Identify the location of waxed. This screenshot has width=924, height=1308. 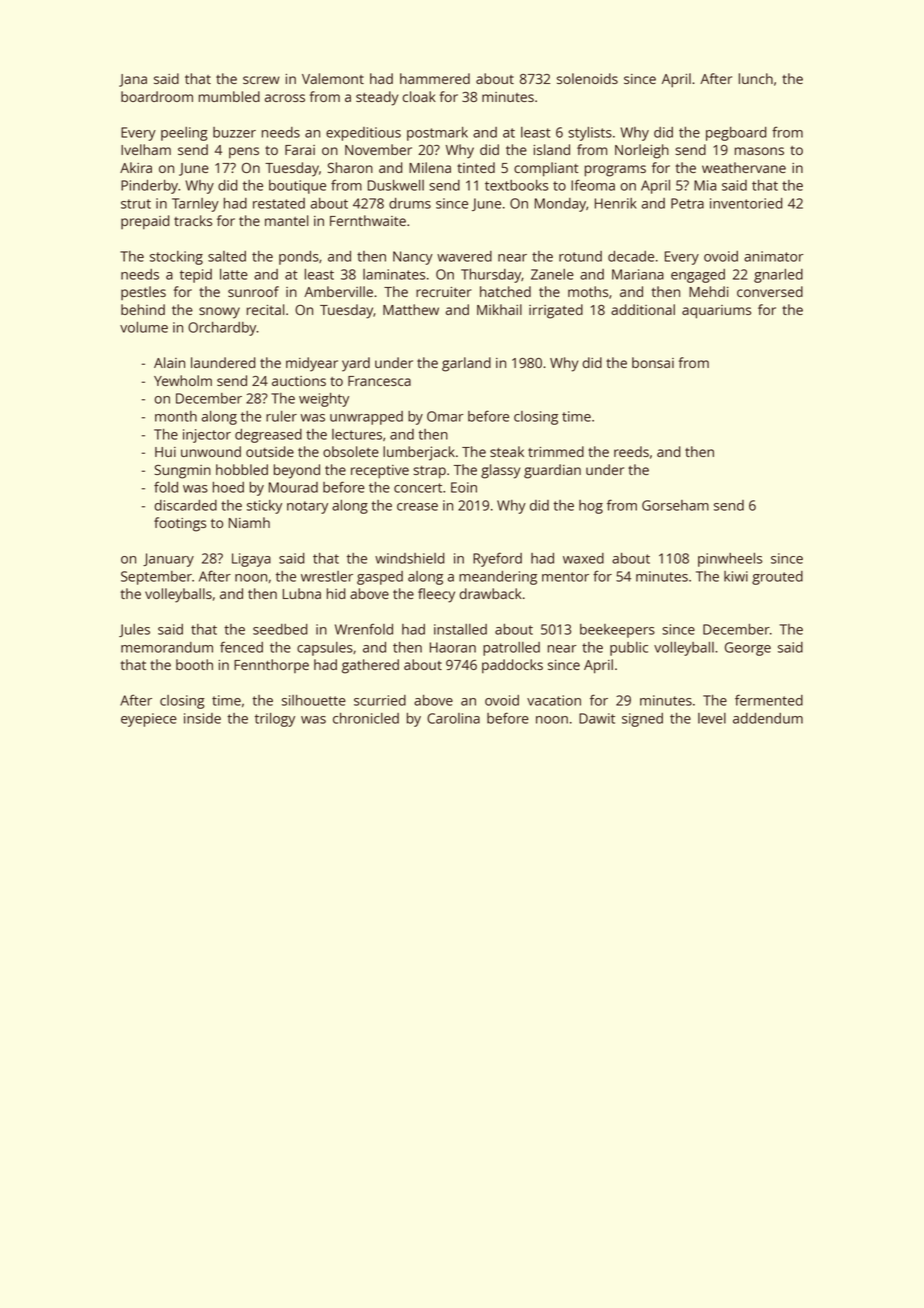
(583, 558).
